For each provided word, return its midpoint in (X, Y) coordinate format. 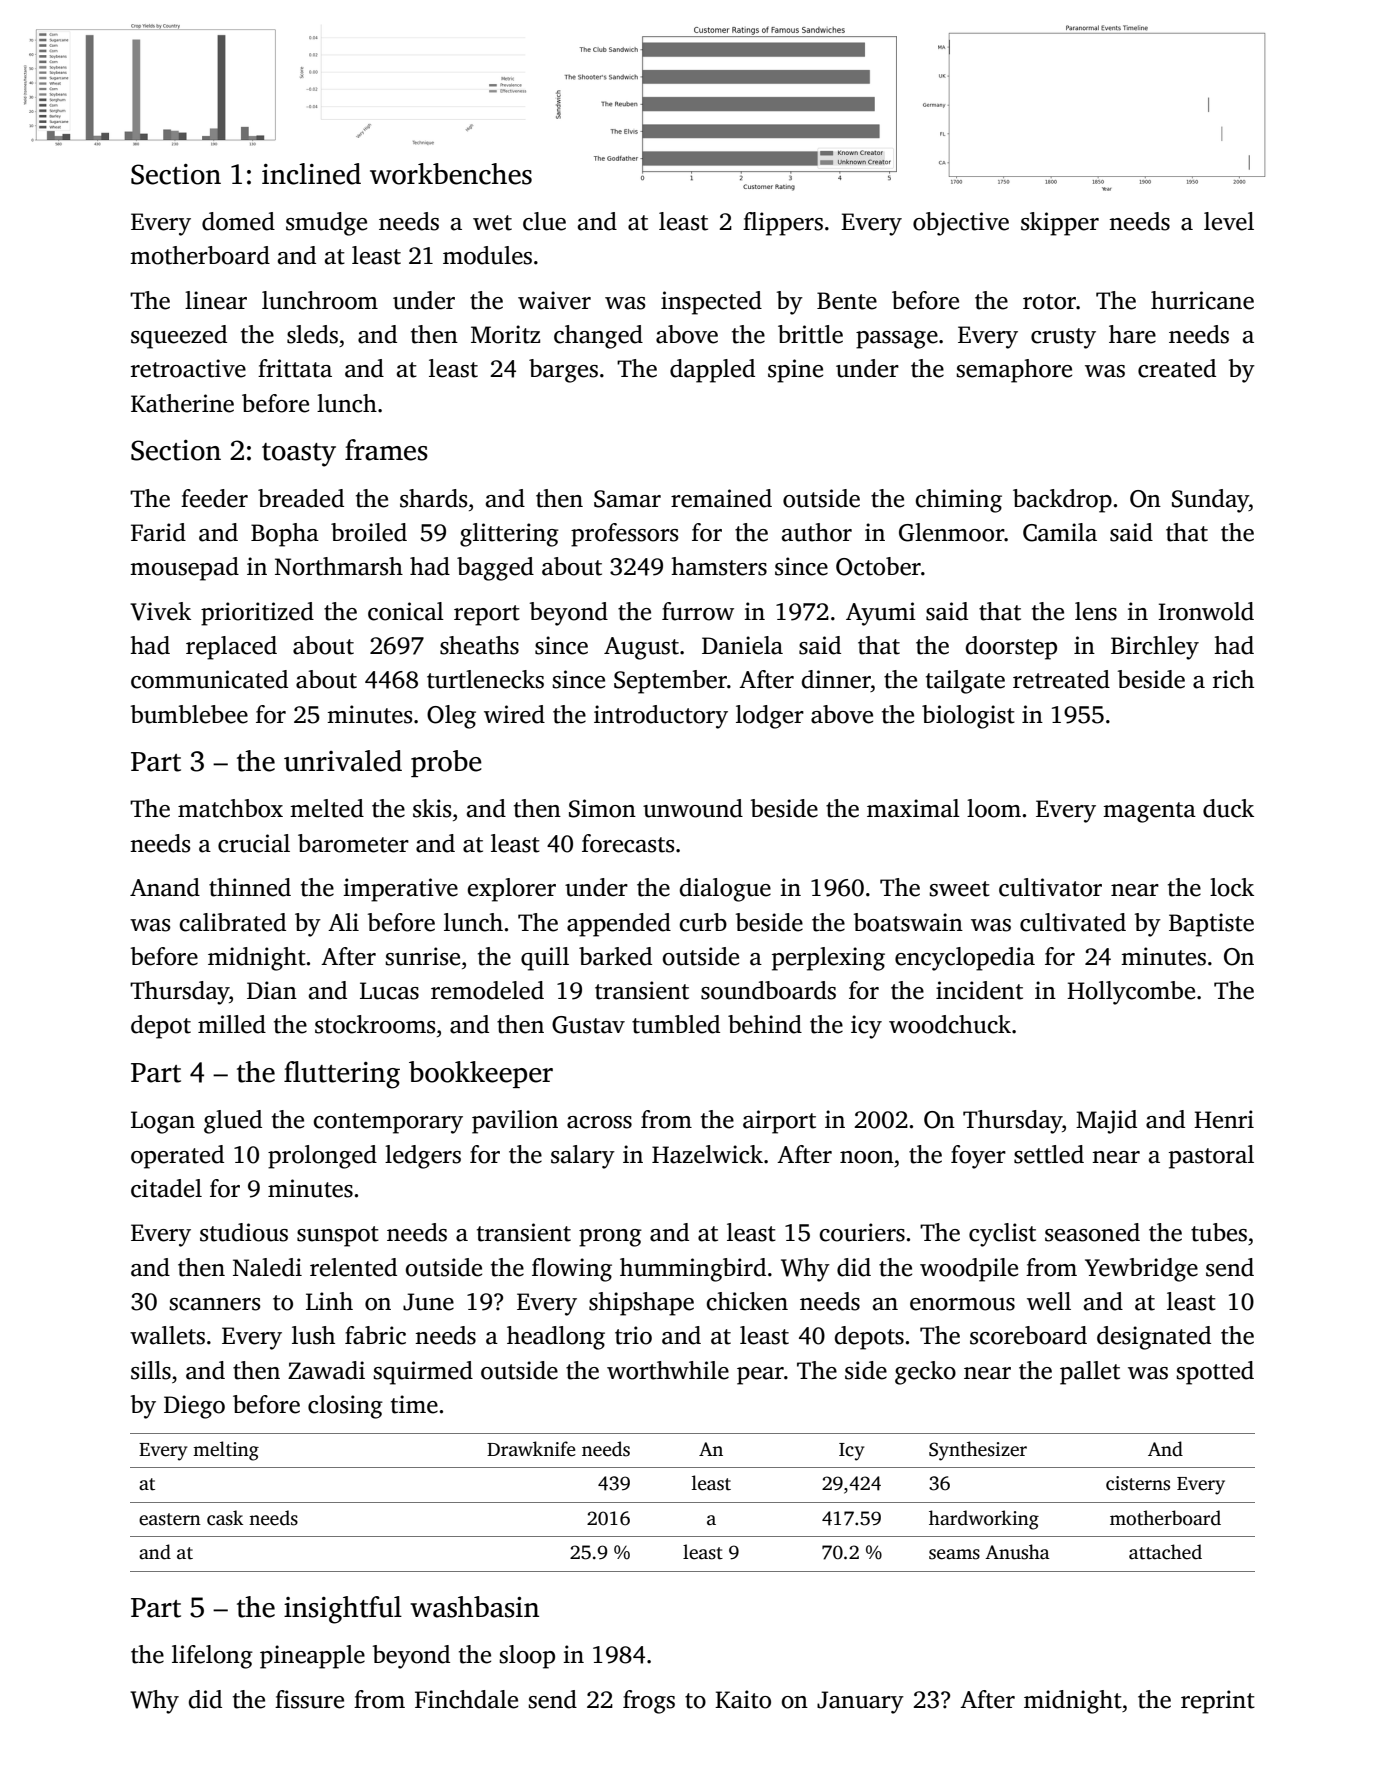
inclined (311, 174)
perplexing (828, 959)
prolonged (322, 1157)
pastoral (1211, 1157)
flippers (783, 224)
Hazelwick (707, 1154)
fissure (309, 1699)
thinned (250, 887)
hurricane (1202, 300)
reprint (1218, 1702)
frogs (649, 1702)
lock (1232, 887)
